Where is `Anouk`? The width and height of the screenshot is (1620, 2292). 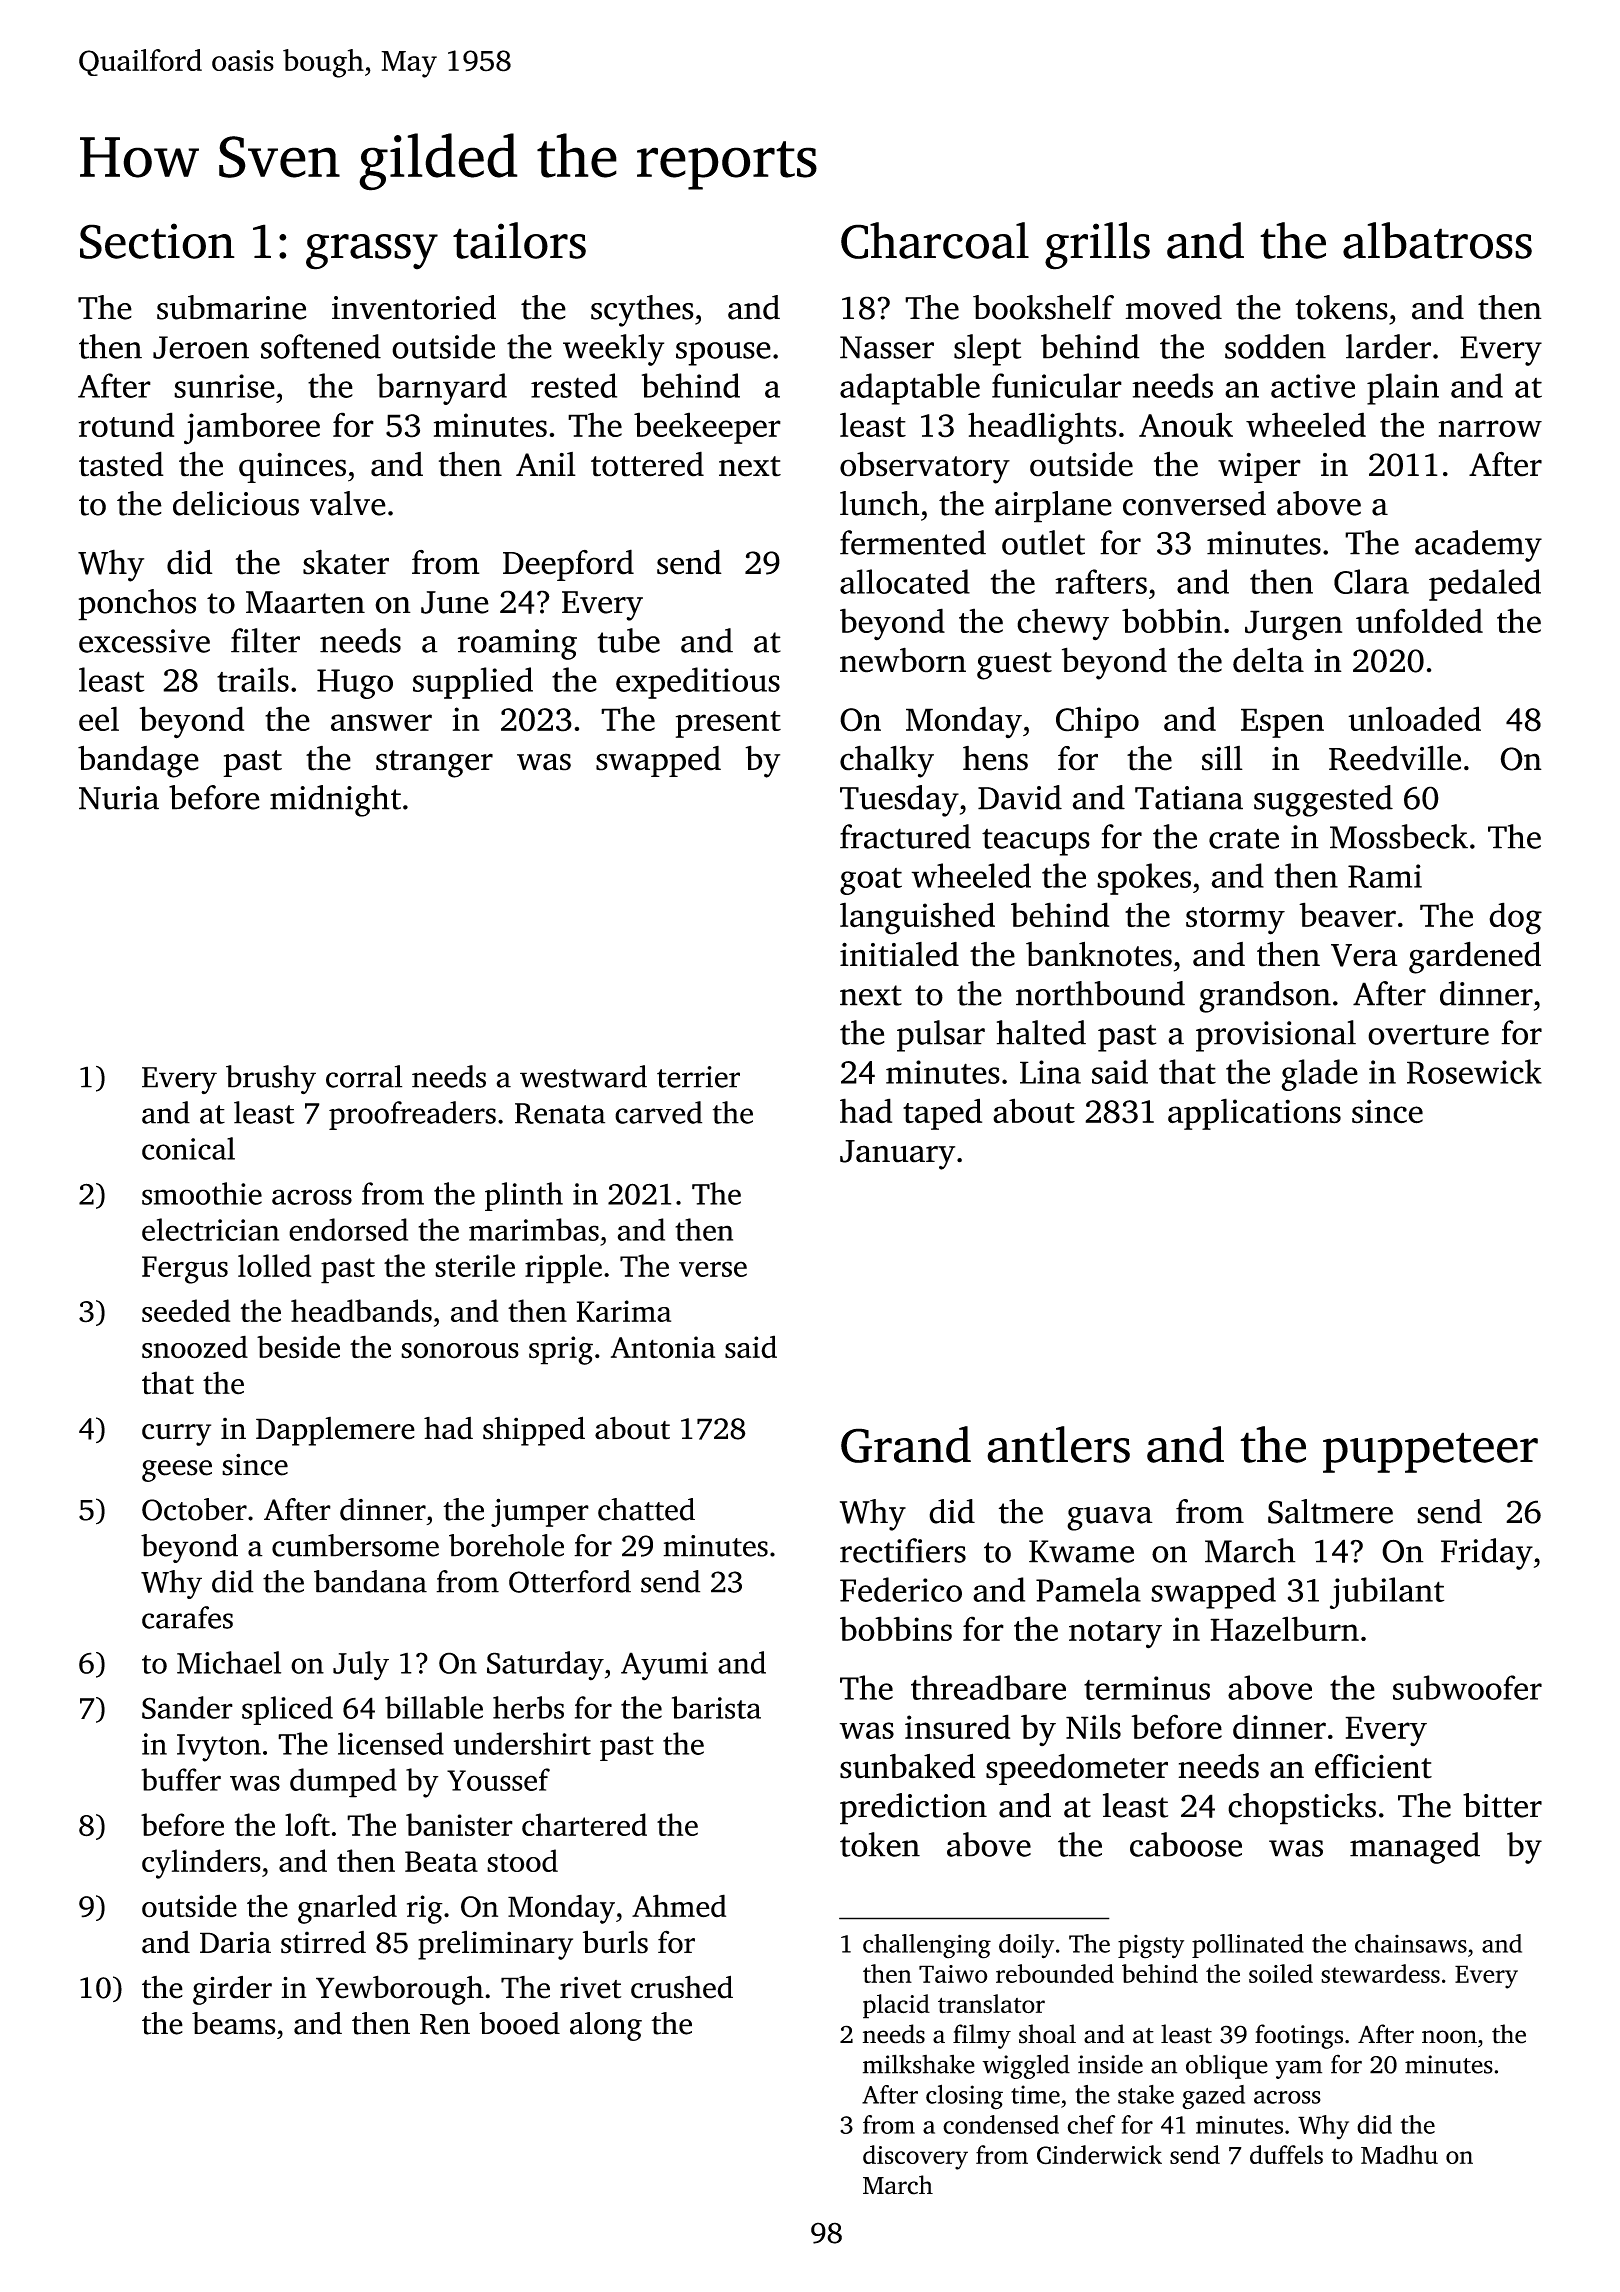 Anouk is located at coordinates (1186, 424).
